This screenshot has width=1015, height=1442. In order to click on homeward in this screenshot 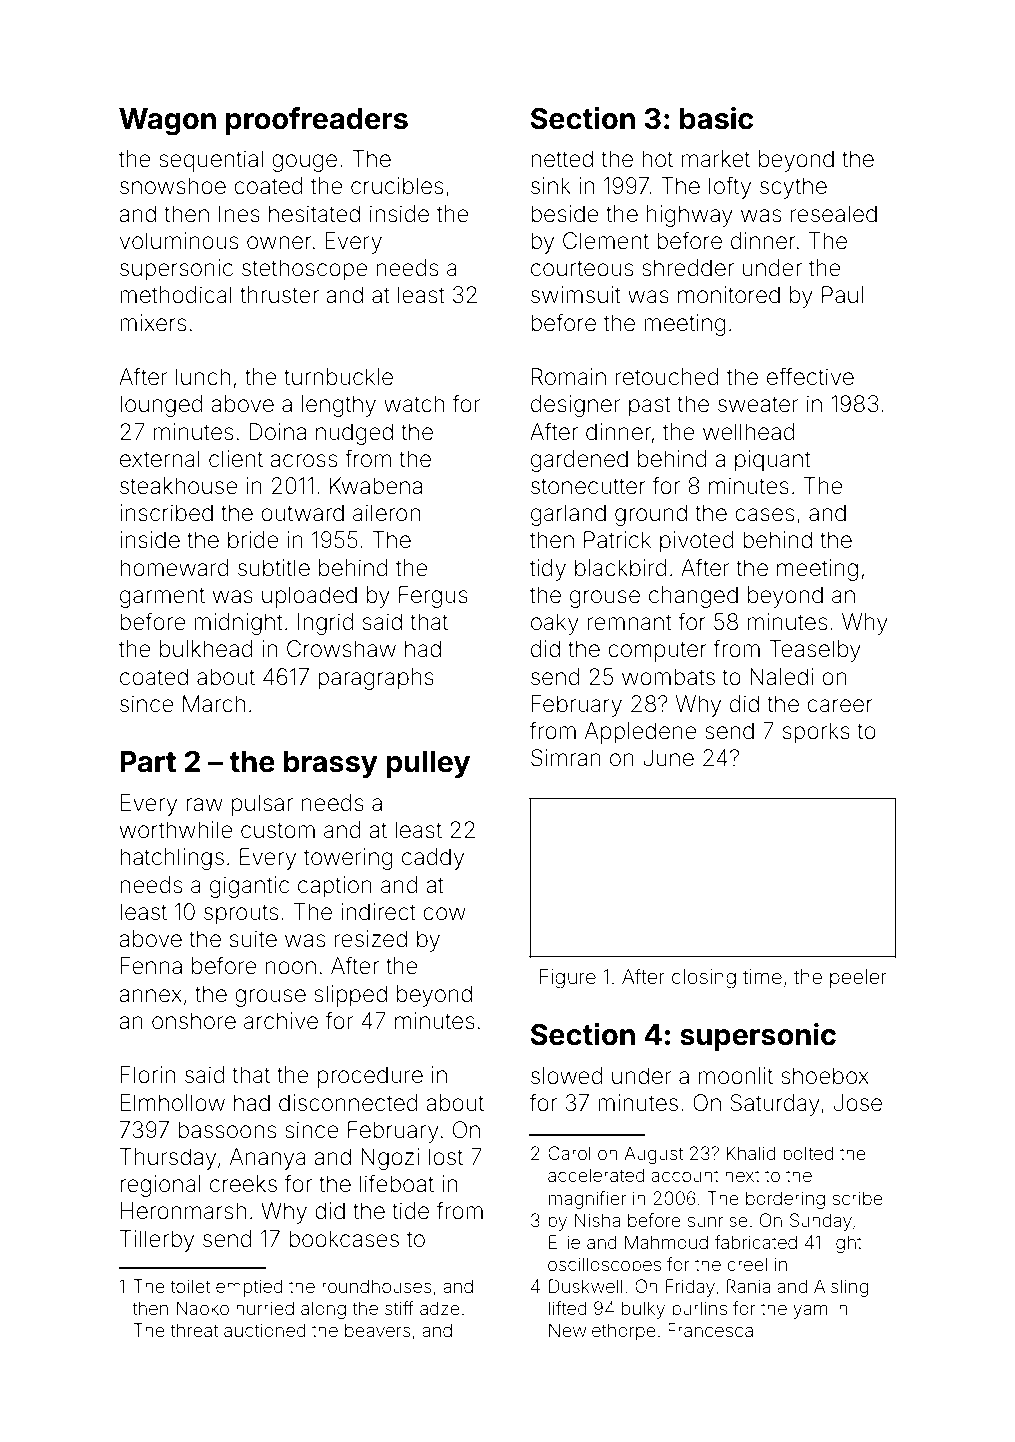, I will do `click(174, 568)`.
